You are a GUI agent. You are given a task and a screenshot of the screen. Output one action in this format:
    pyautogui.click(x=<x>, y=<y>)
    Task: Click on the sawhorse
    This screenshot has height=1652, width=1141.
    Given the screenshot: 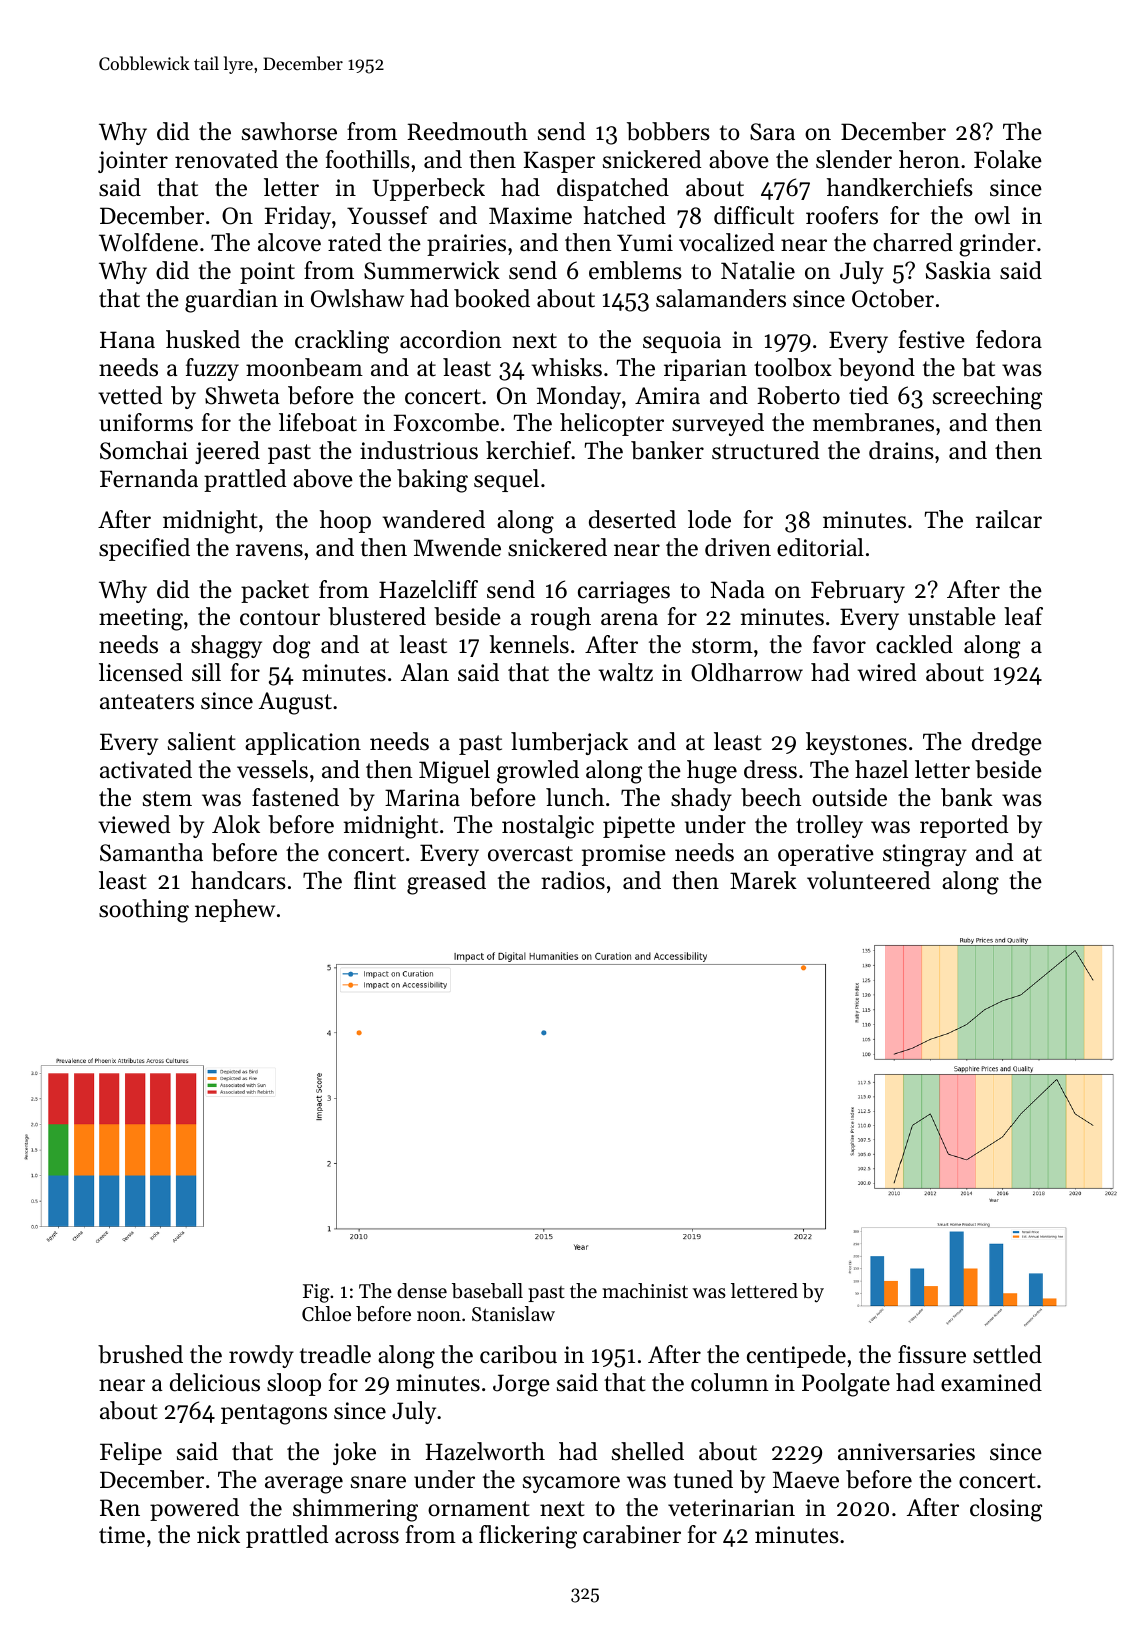 What is the action you would take?
    pyautogui.click(x=289, y=131)
